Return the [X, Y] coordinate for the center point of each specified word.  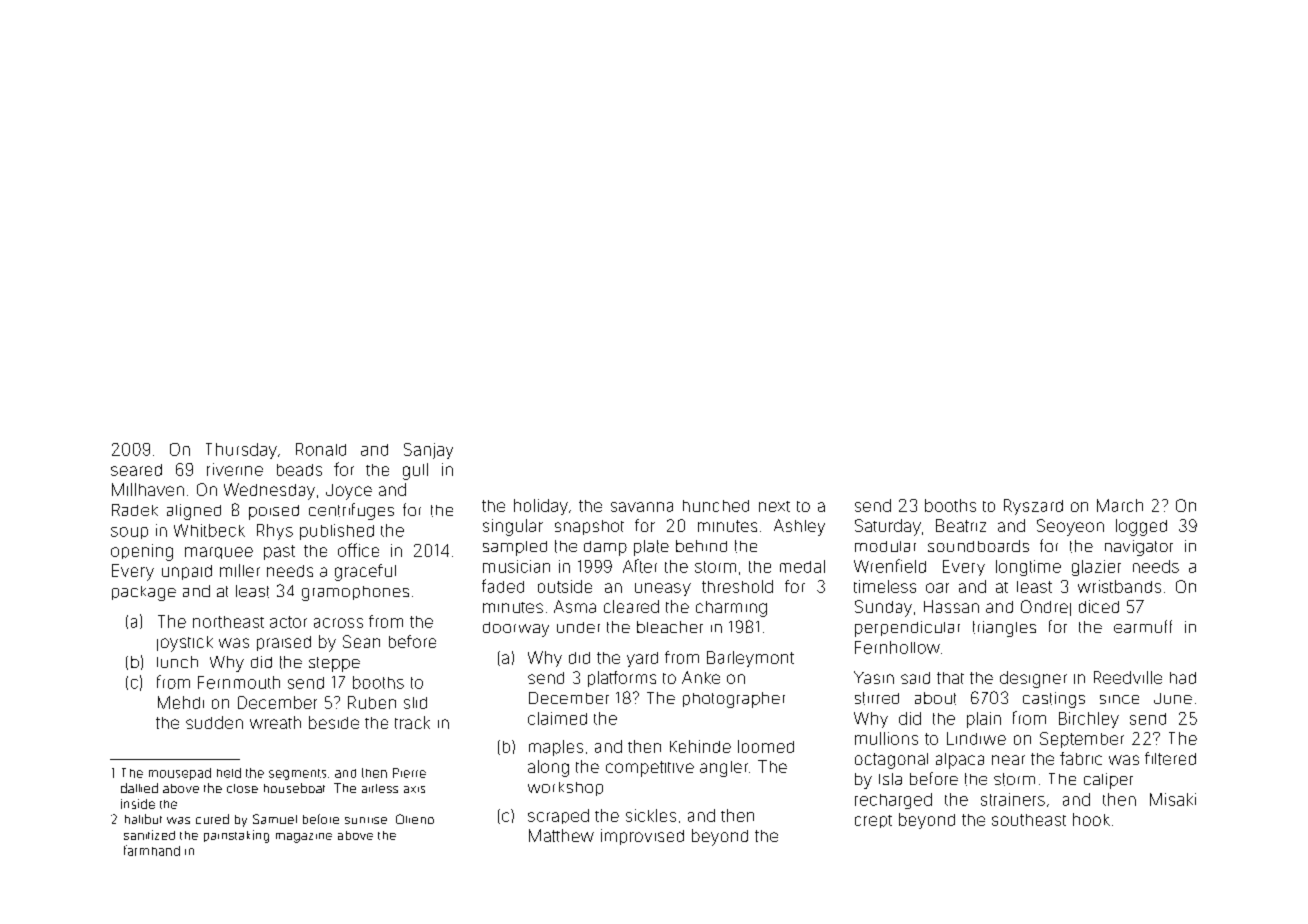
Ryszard [1033, 507]
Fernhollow [897, 647]
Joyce [349, 492]
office [358, 550]
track [412, 722]
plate [651, 548]
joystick [185, 644]
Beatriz [961, 525]
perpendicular [907, 629]
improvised [642, 837]
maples [556, 748]
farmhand [152, 850]
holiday [541, 507]
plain [984, 720]
